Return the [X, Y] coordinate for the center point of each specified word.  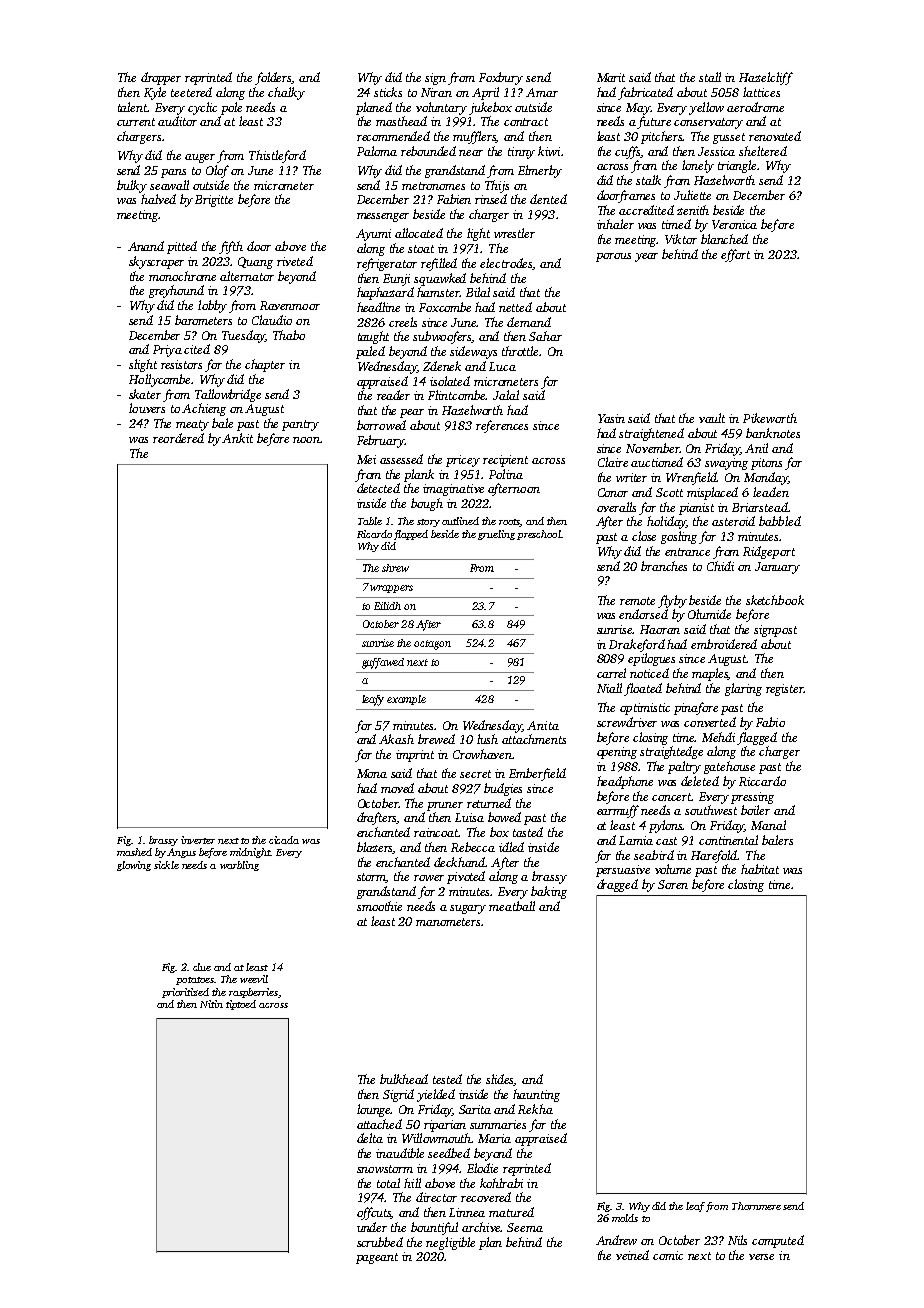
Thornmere [756, 1206]
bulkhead [404, 1079]
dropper [161, 78]
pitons [766, 464]
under [372, 1227]
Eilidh [387, 606]
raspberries [253, 993]
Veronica [734, 224]
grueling [496, 535]
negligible [450, 1243]
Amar [542, 92]
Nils [737, 1240]
